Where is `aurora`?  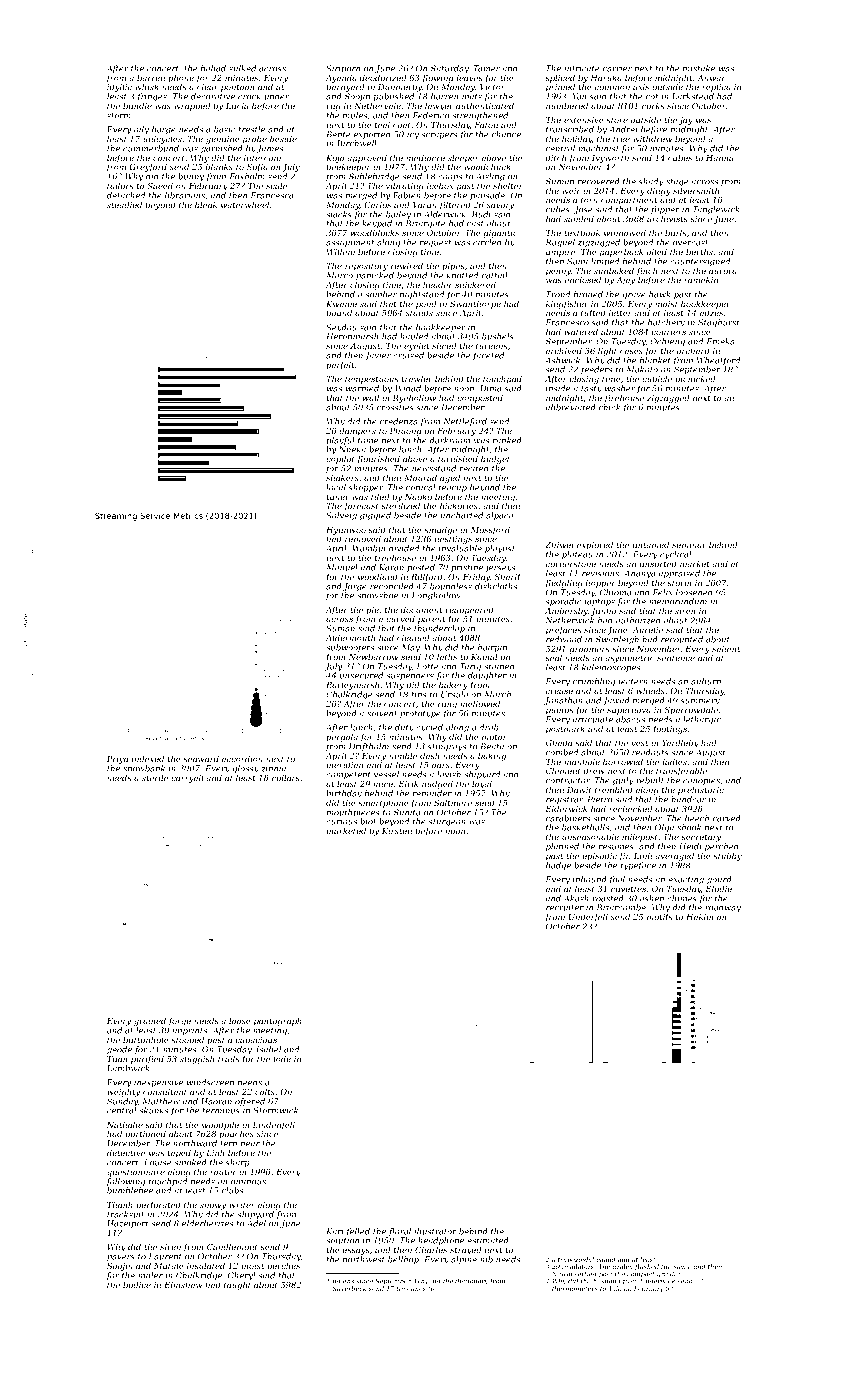 aurora is located at coordinates (723, 271).
